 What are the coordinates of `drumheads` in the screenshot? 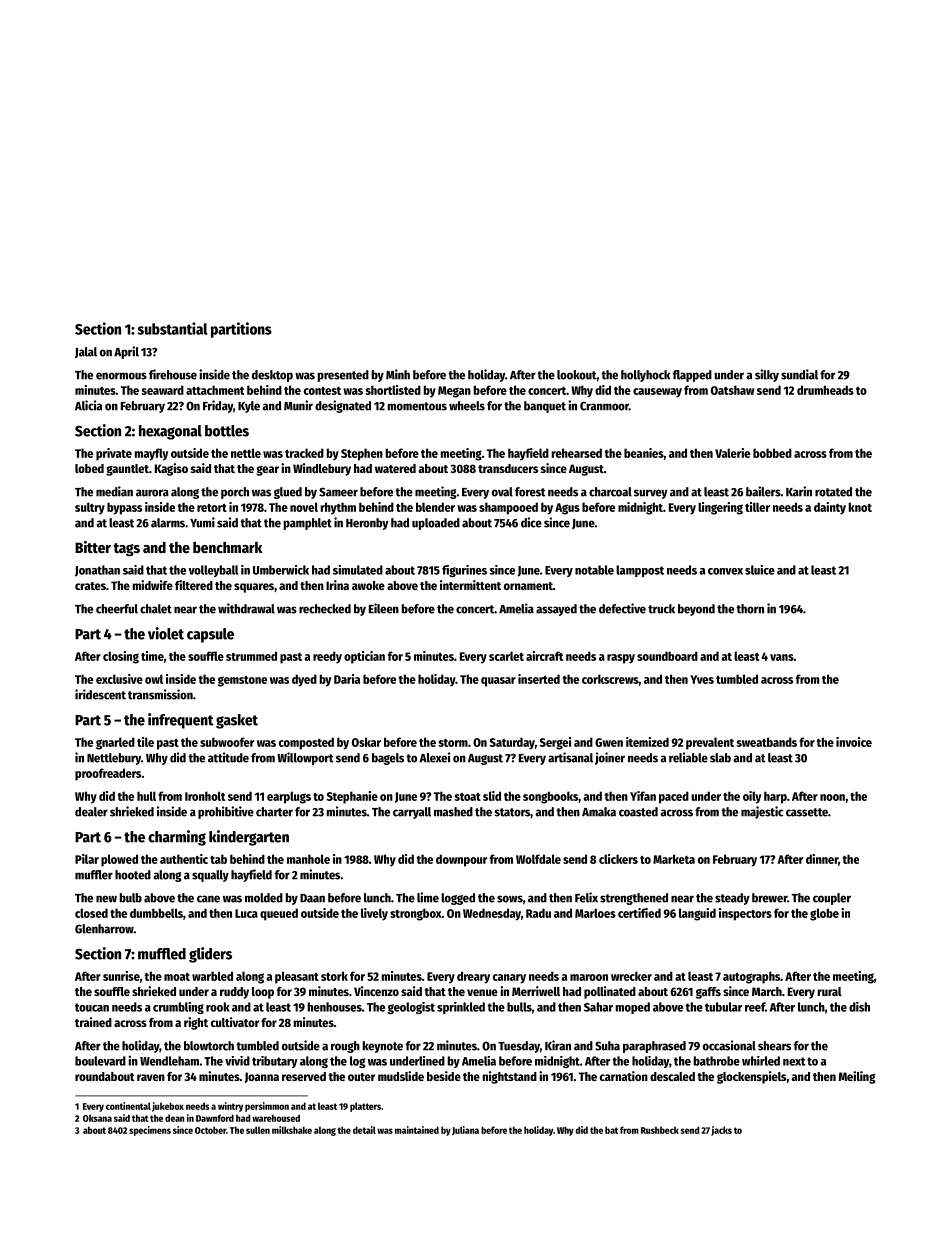 It's located at (825, 390).
